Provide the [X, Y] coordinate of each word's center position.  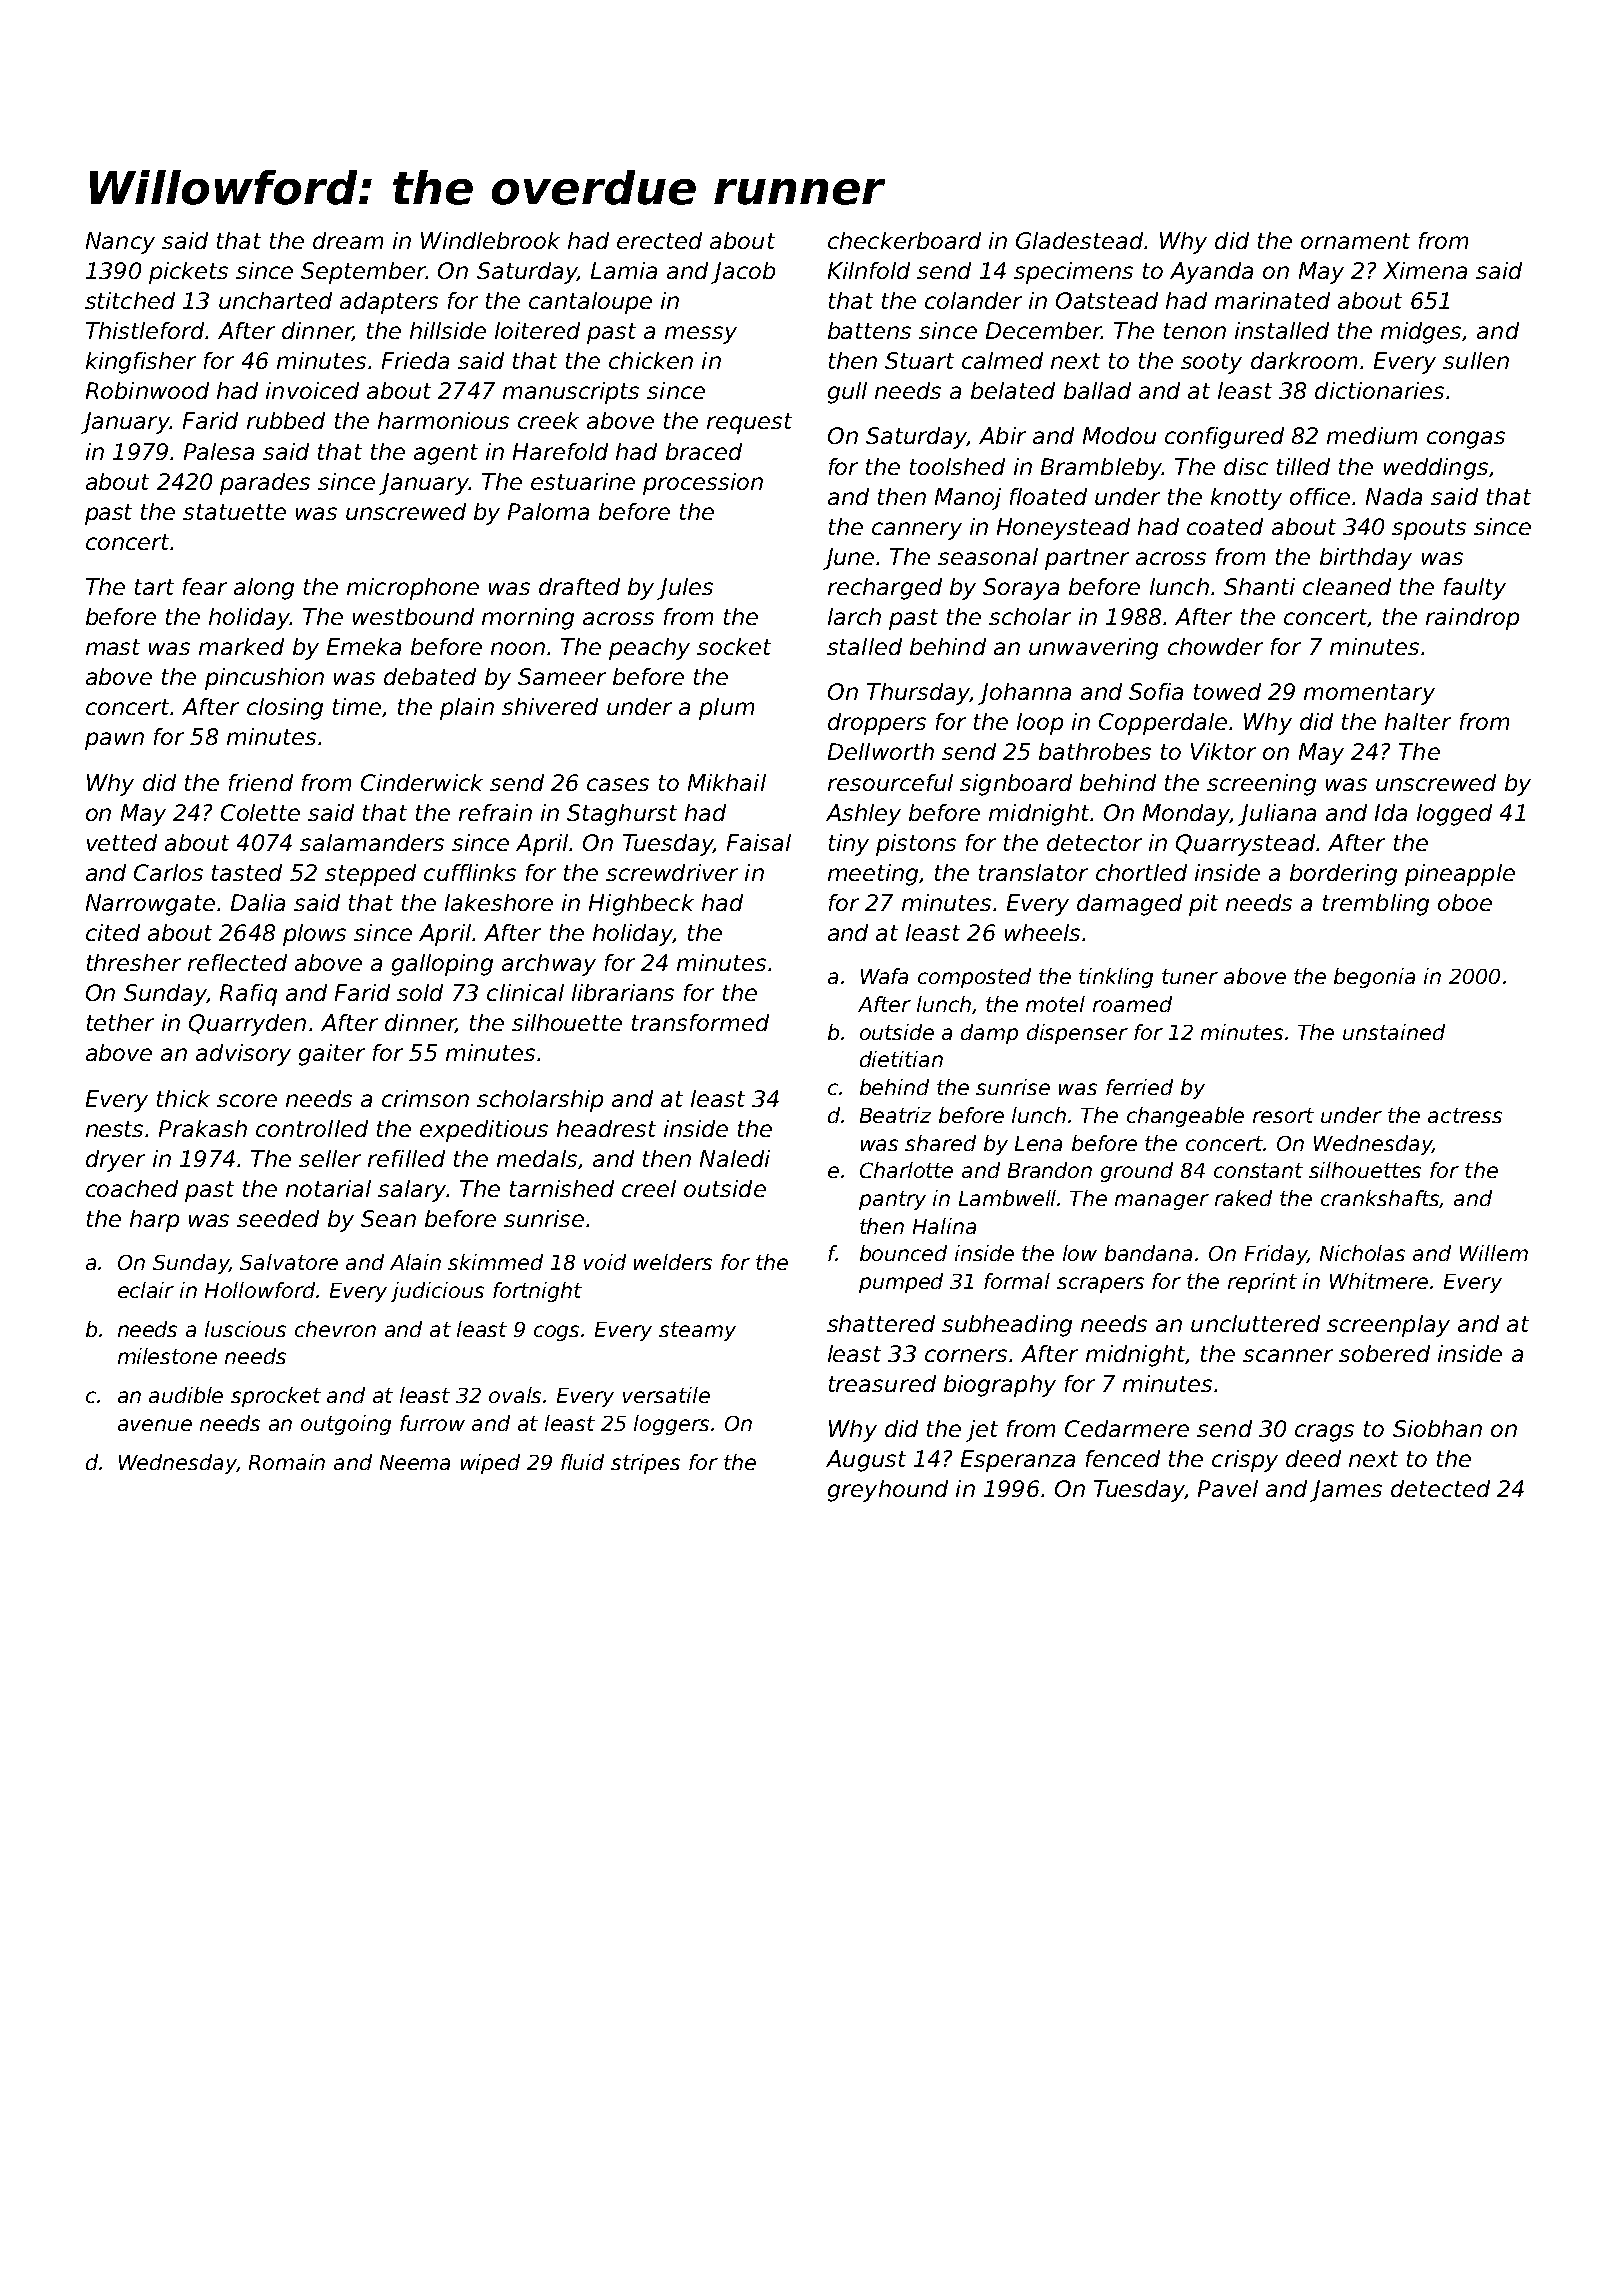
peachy [649, 649]
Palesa [219, 451]
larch [854, 616]
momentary [1369, 694]
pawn [114, 741]
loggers [671, 1425]
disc [1246, 466]
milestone [167, 1356]
